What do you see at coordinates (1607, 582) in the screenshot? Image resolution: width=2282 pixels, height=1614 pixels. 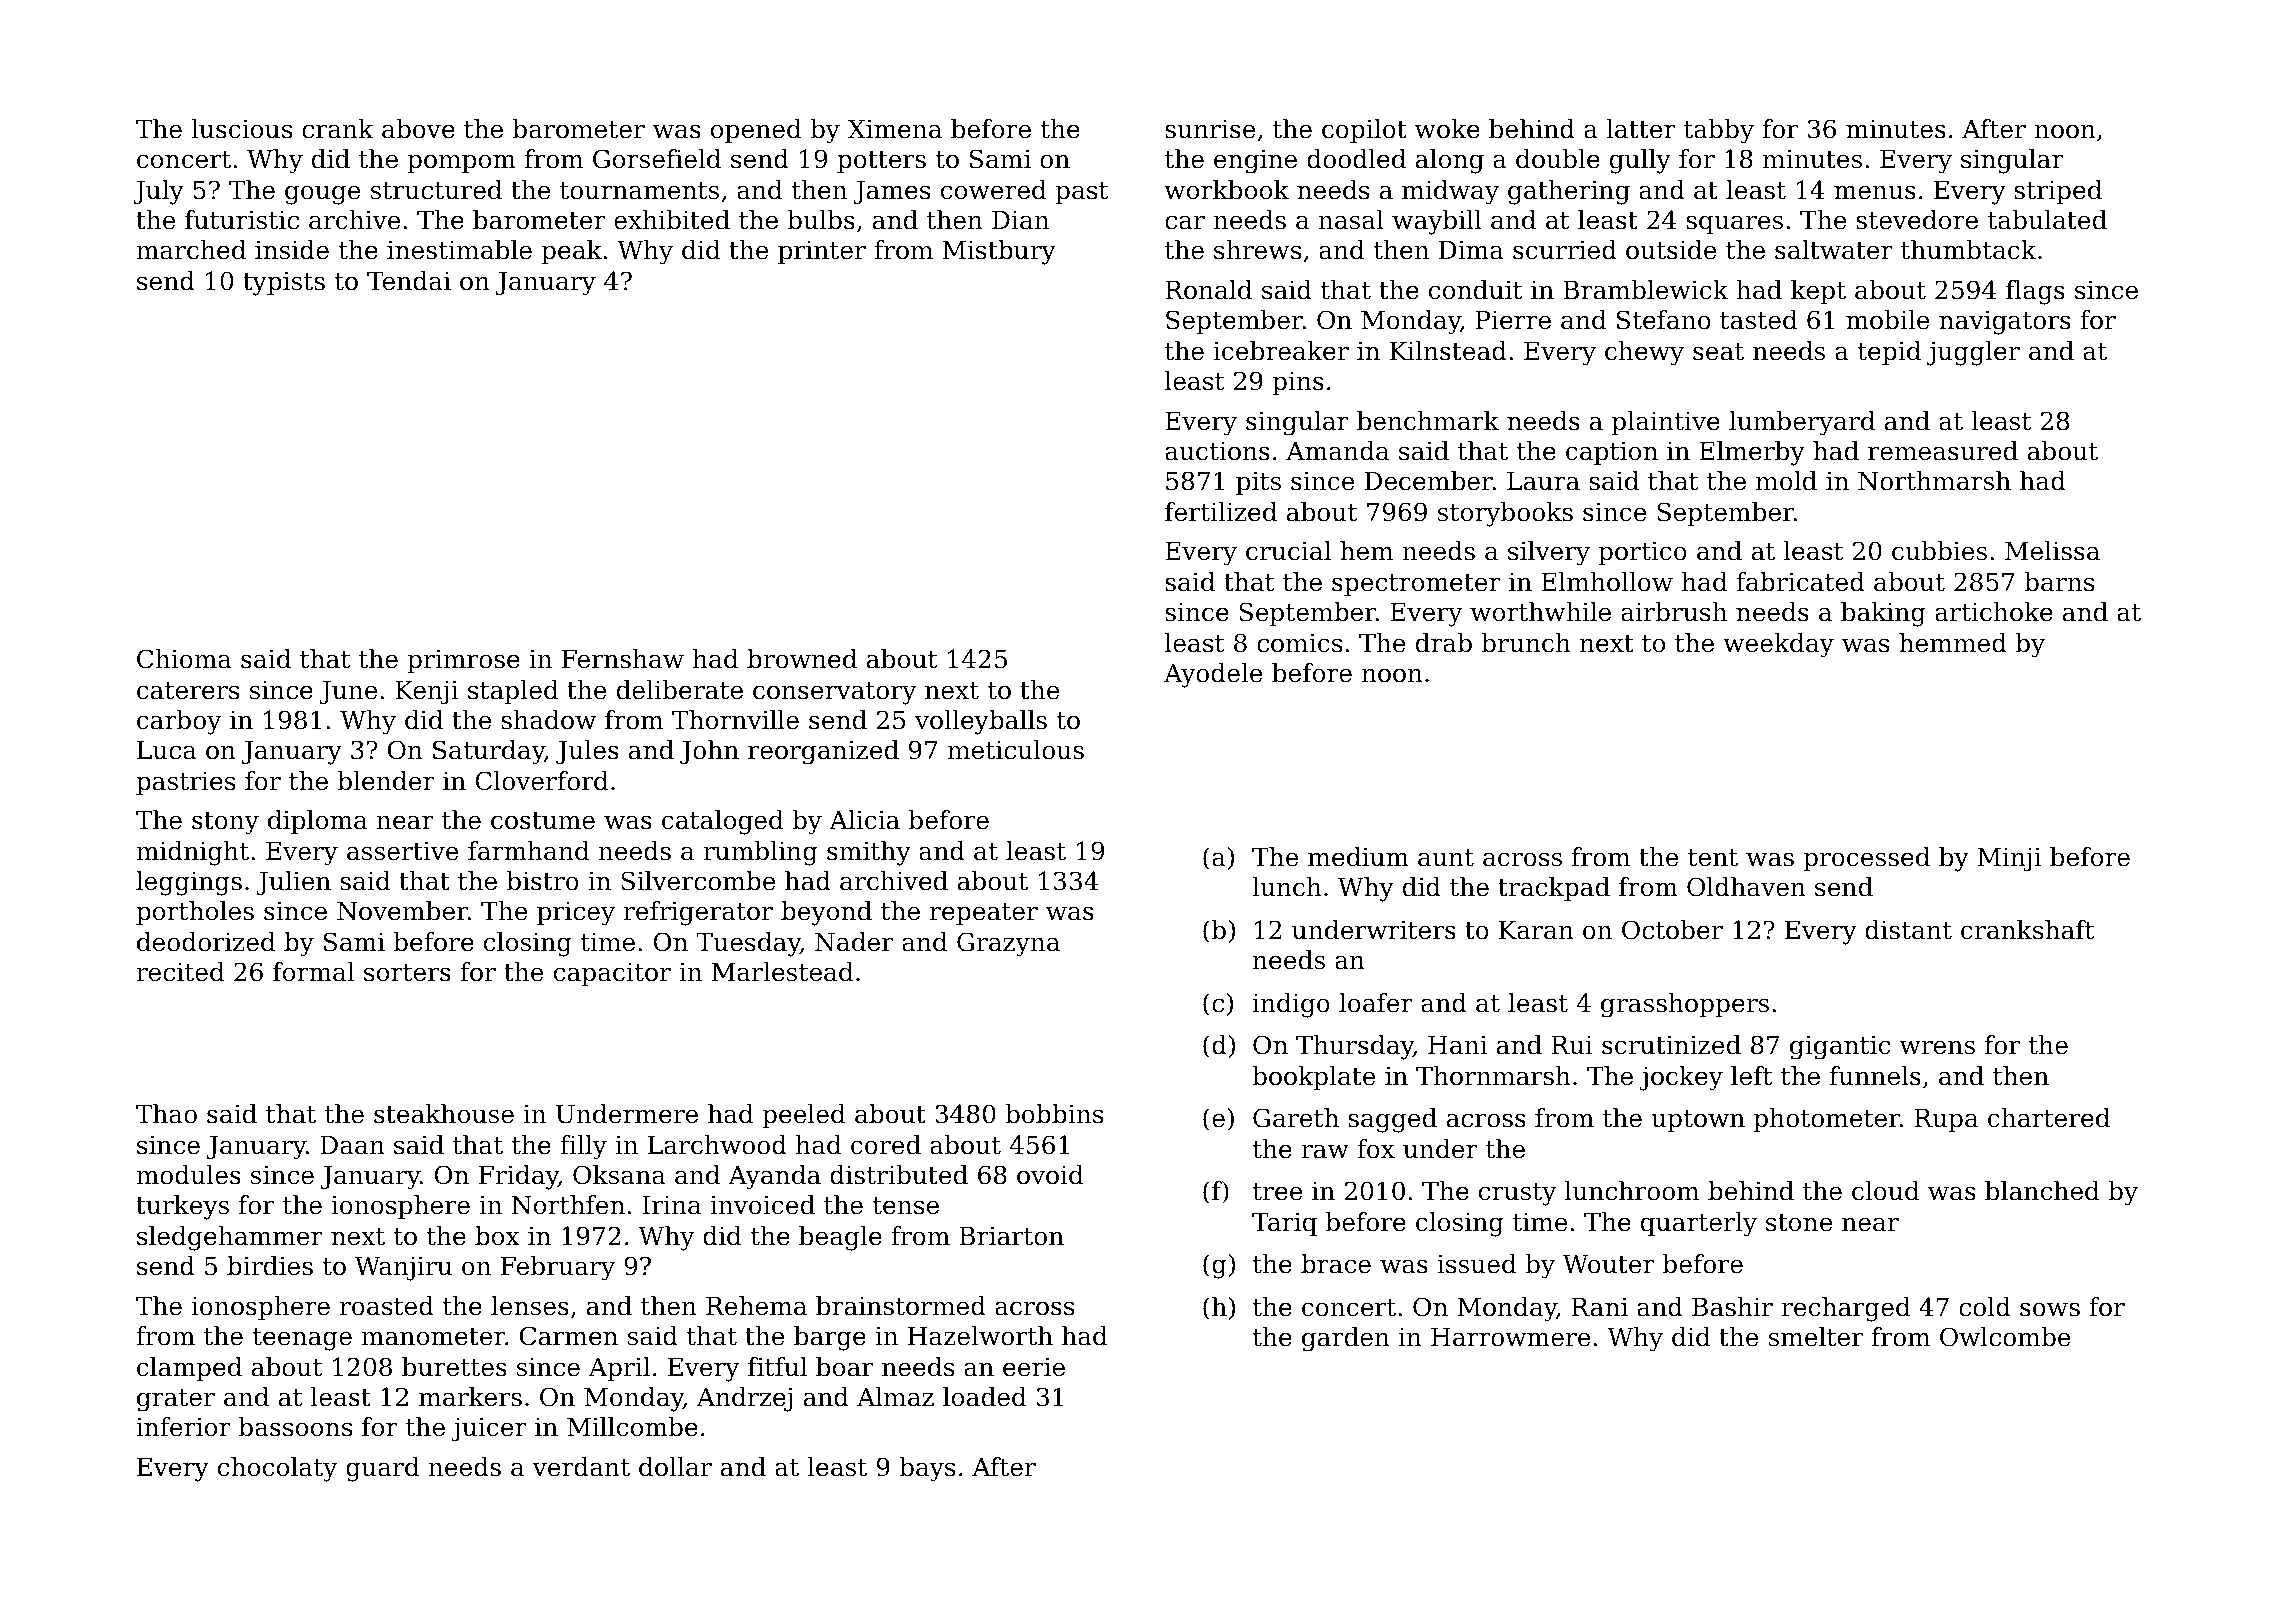 I see `Elmhollow` at bounding box center [1607, 582].
